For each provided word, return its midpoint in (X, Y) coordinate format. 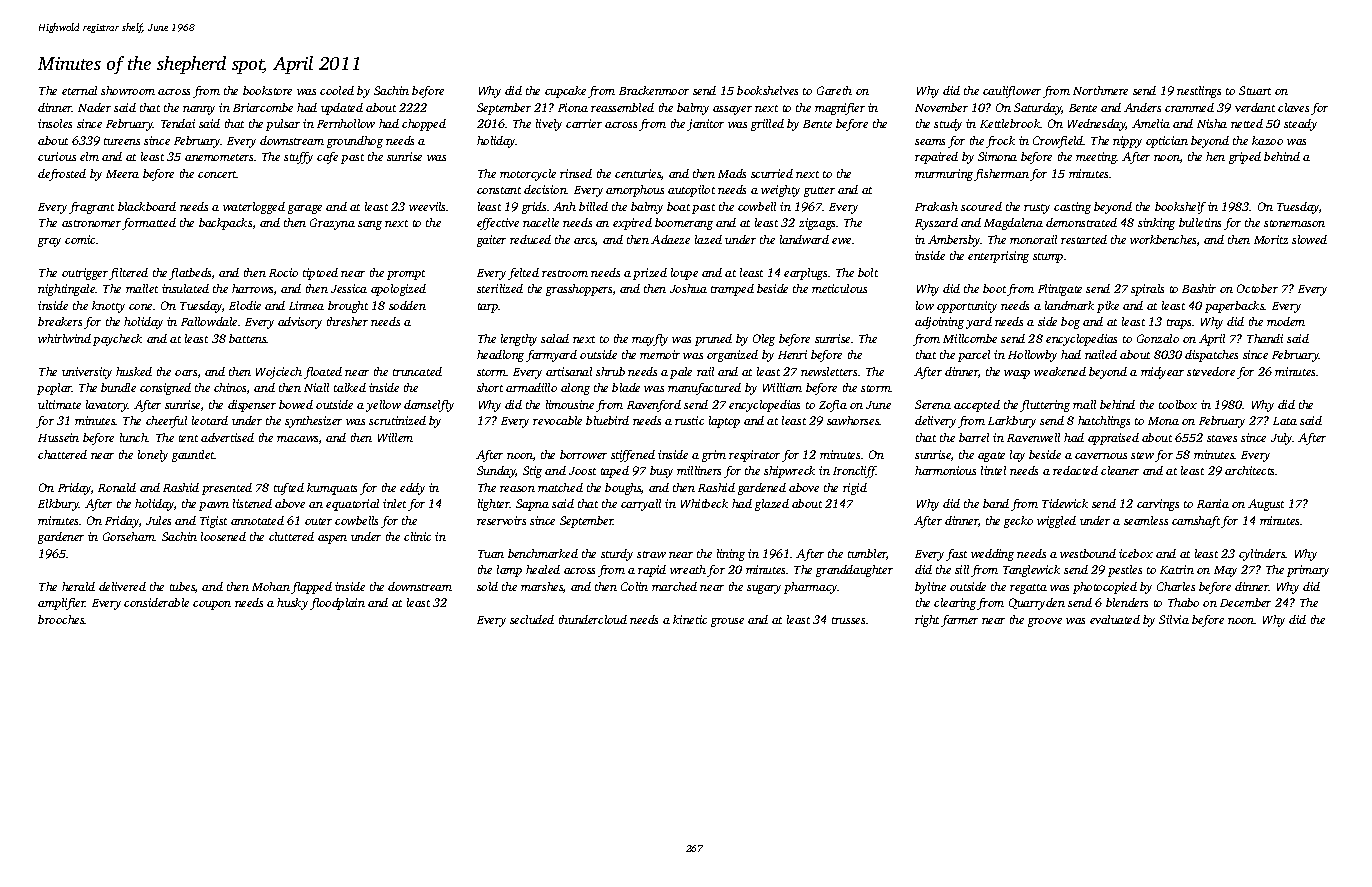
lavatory (107, 406)
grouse (727, 622)
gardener (61, 538)
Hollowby (1032, 356)
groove (1045, 622)
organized (732, 356)
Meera (122, 174)
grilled (767, 125)
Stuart (1255, 90)
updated (342, 109)
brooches (61, 619)
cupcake (565, 92)
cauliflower (1012, 92)
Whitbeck (704, 503)
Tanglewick (1031, 571)
